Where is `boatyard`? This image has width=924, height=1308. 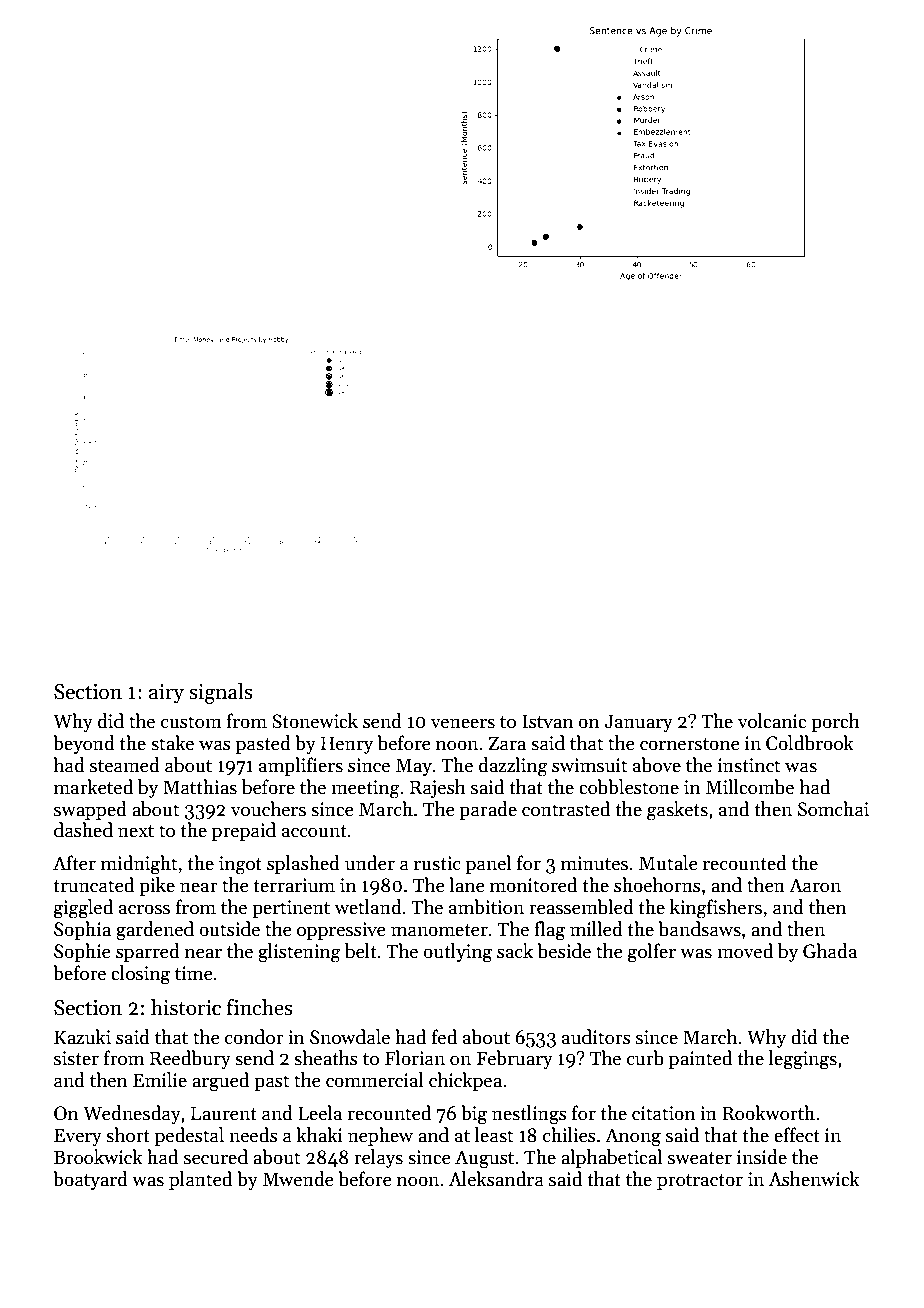
boatyard is located at coordinates (90, 1180).
